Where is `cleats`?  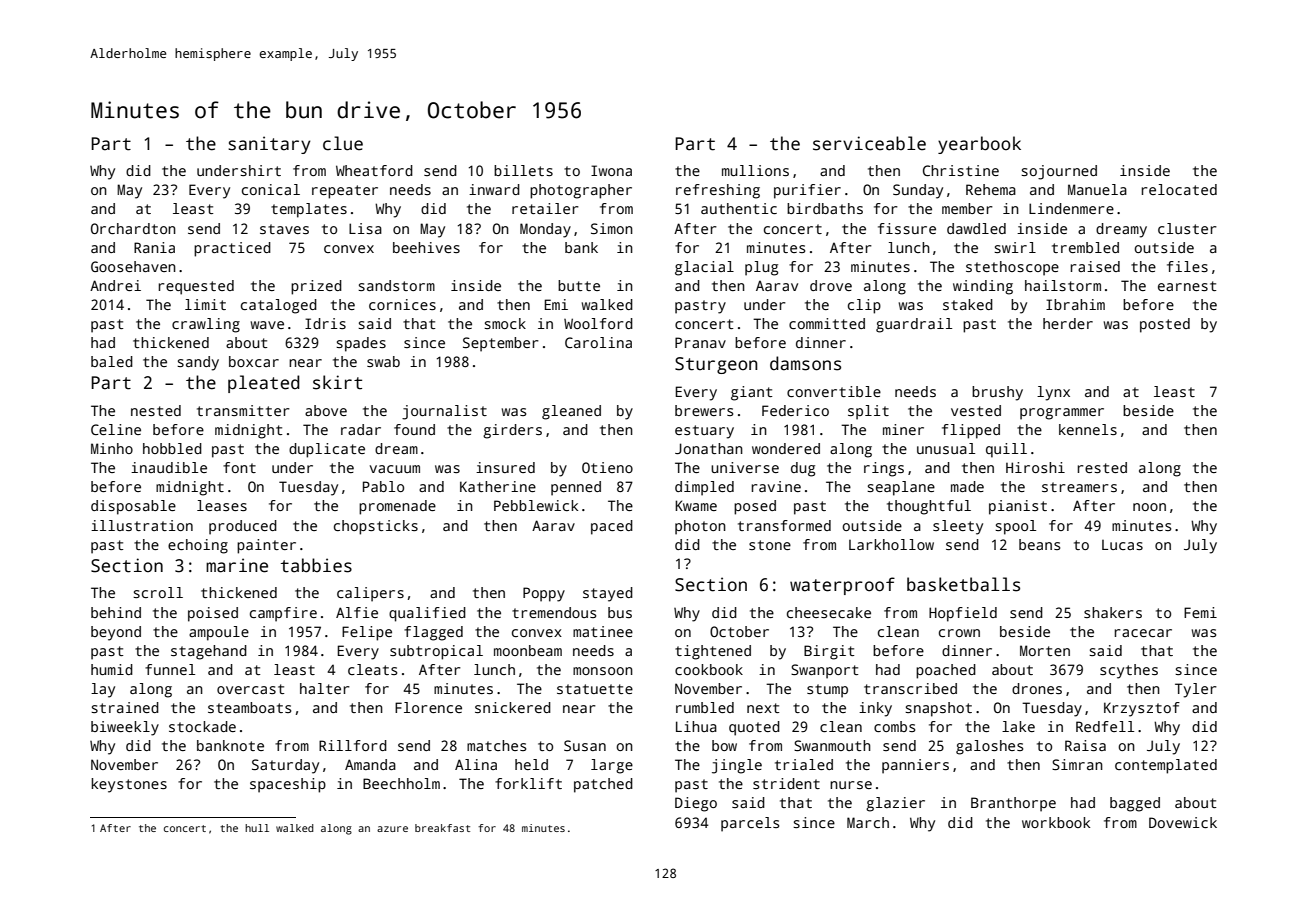
cleats is located at coordinates (372, 669).
